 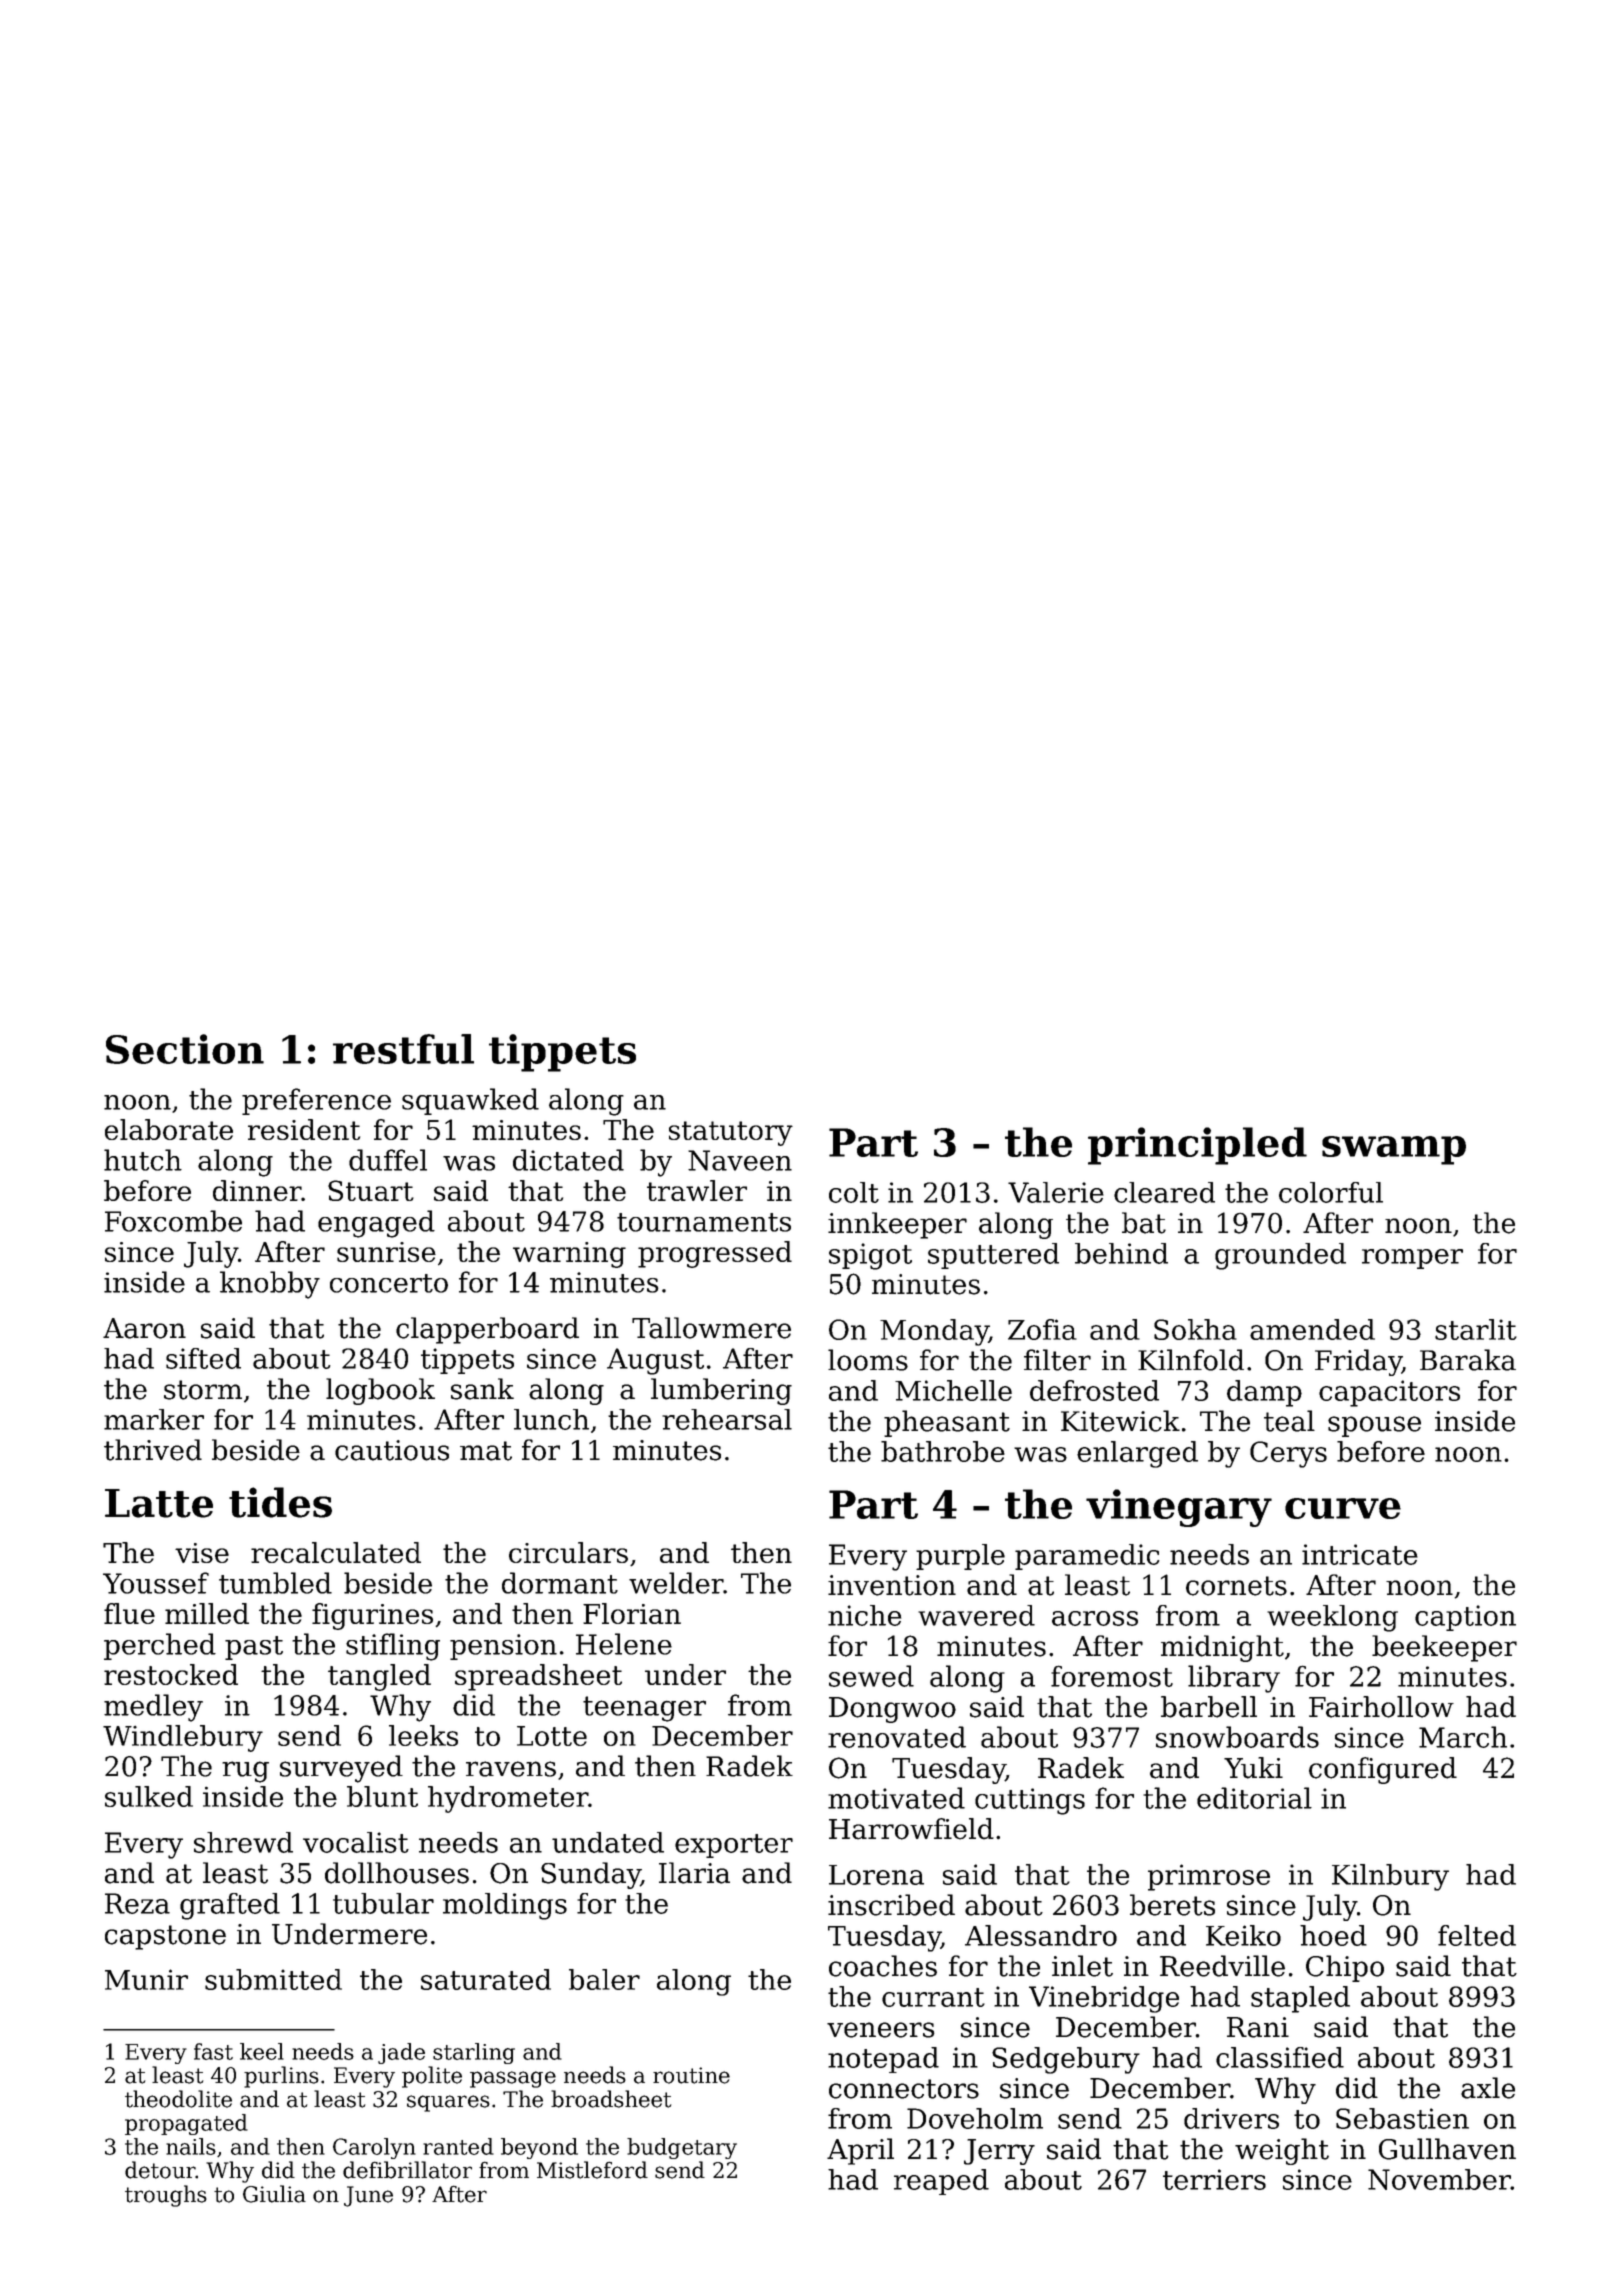 I want to click on principled, so click(x=1197, y=1146).
